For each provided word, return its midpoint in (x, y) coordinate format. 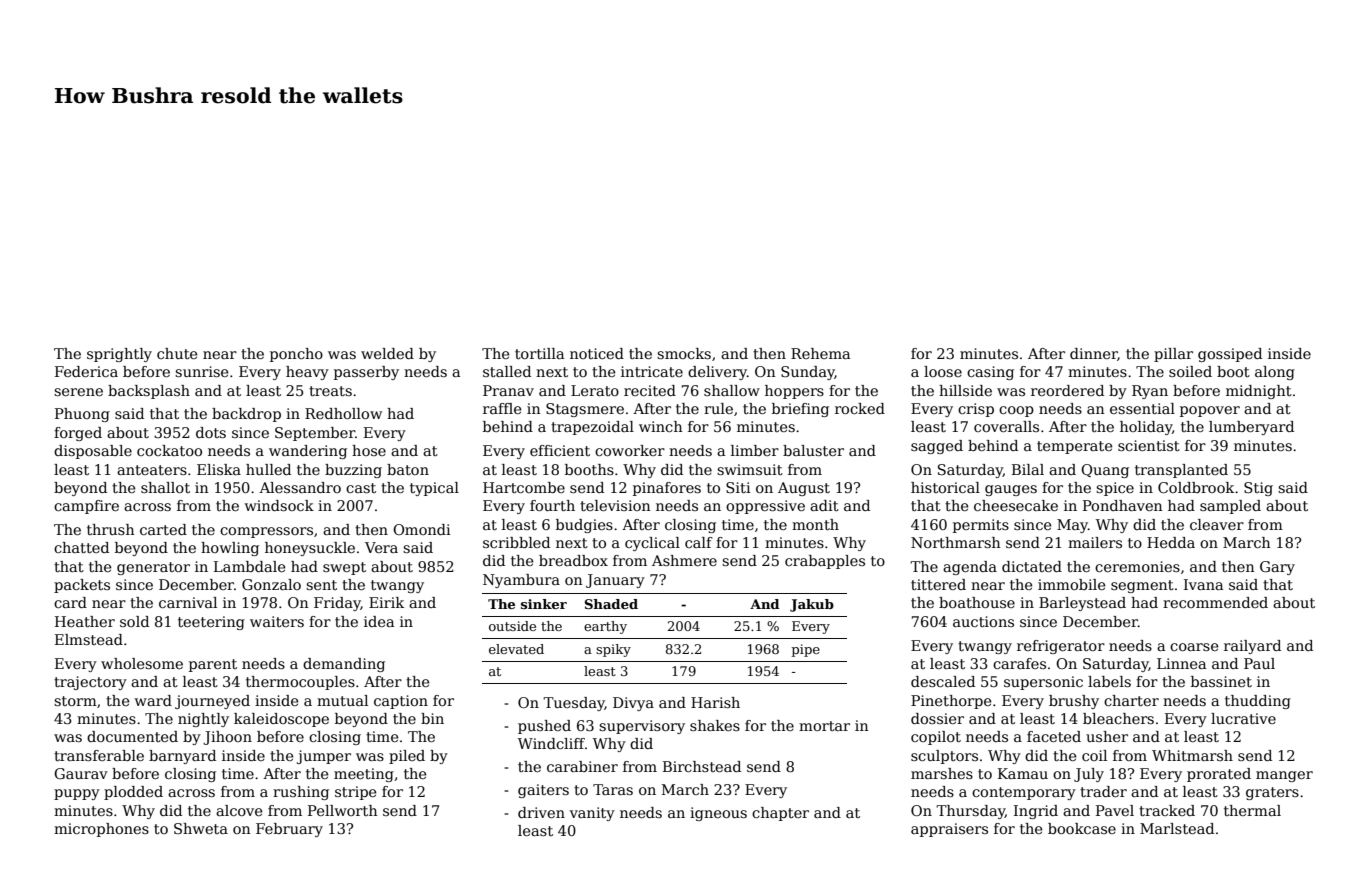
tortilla (539, 353)
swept (344, 568)
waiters (277, 621)
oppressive (765, 507)
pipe (806, 650)
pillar (1173, 355)
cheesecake (1016, 505)
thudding (1258, 702)
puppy (77, 794)
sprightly (119, 355)
